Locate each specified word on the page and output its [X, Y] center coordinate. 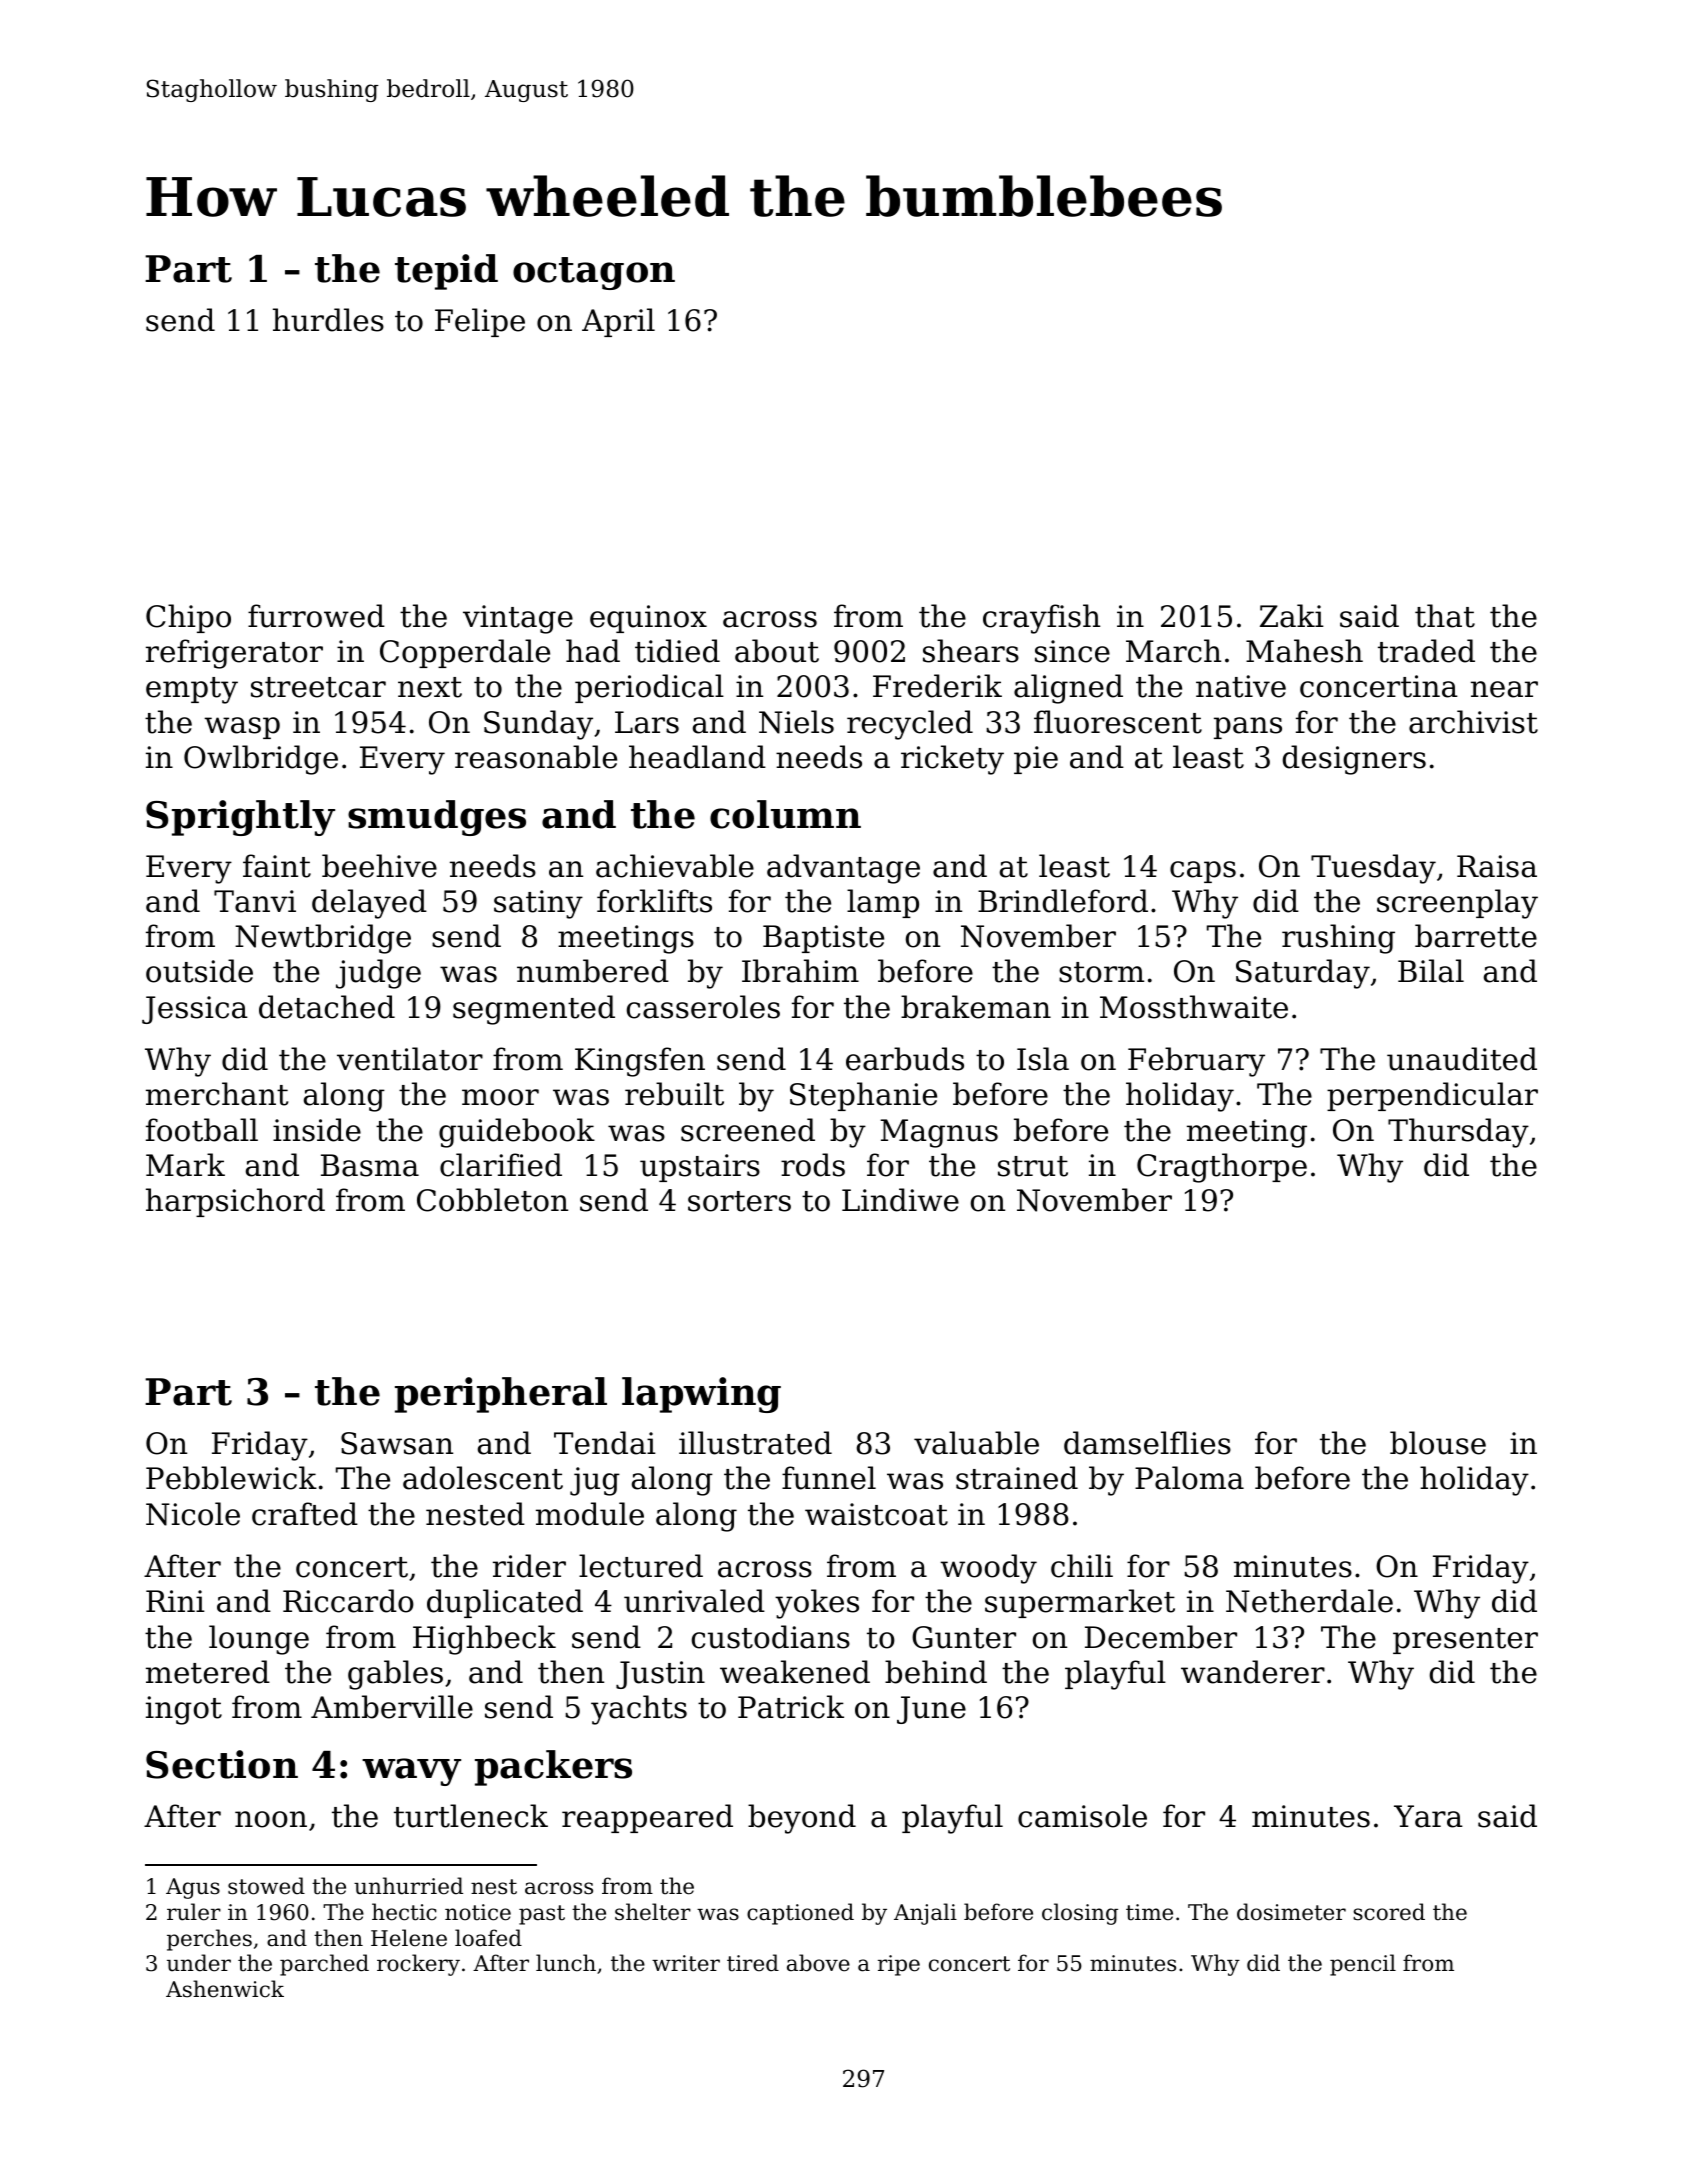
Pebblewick [231, 1478]
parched [324, 1965]
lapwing [701, 1395]
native [1241, 686]
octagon [594, 273]
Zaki [1292, 616]
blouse [1438, 1443]
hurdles [328, 320]
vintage [518, 619]
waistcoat [876, 1514]
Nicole [193, 1514]
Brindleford [1063, 901]
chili [1082, 1566]
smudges [437, 818]
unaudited [1462, 1059]
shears [971, 651]
